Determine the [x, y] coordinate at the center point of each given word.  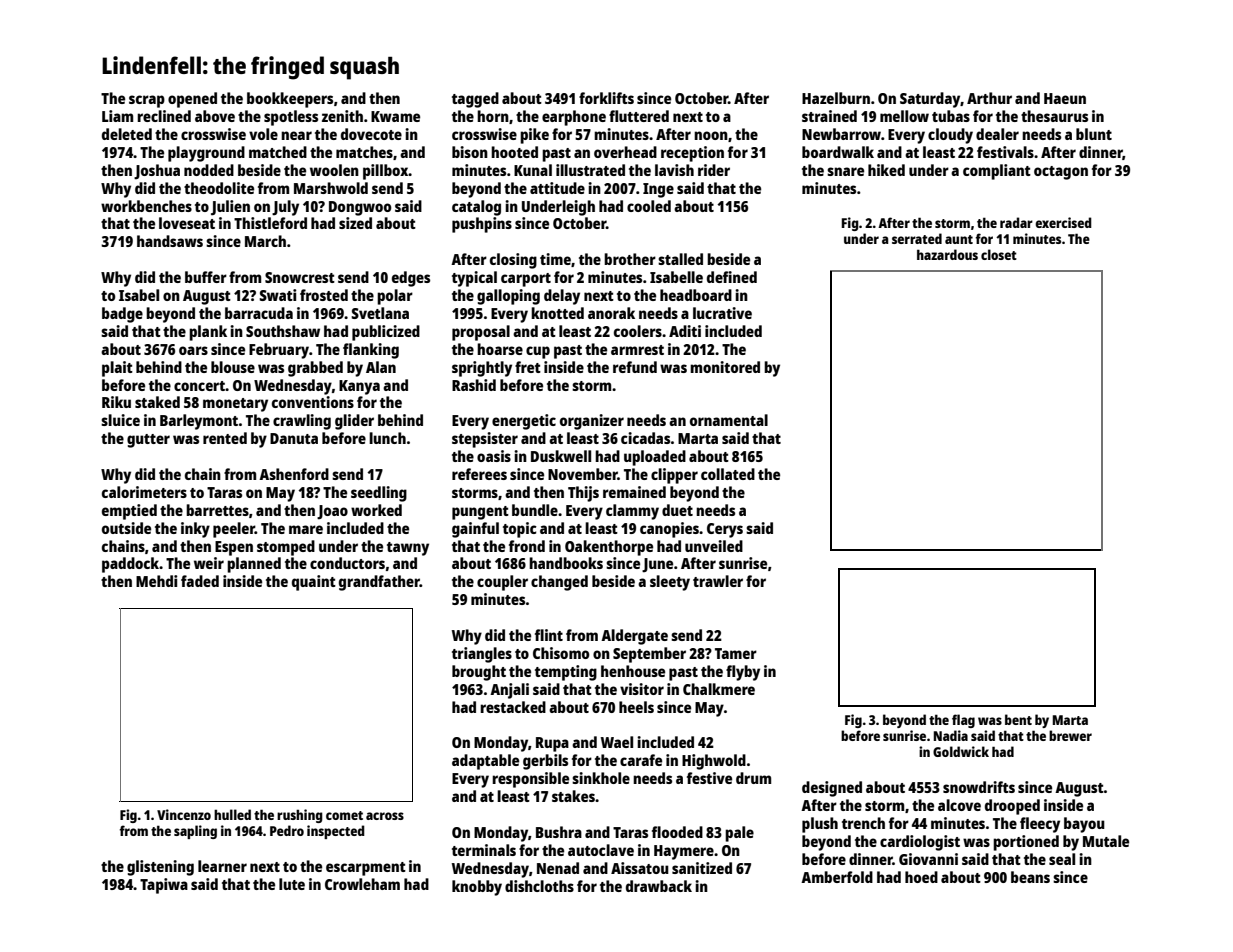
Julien [230, 208]
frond [527, 546]
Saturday [930, 100]
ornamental [729, 420]
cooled [649, 206]
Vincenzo [184, 814]
